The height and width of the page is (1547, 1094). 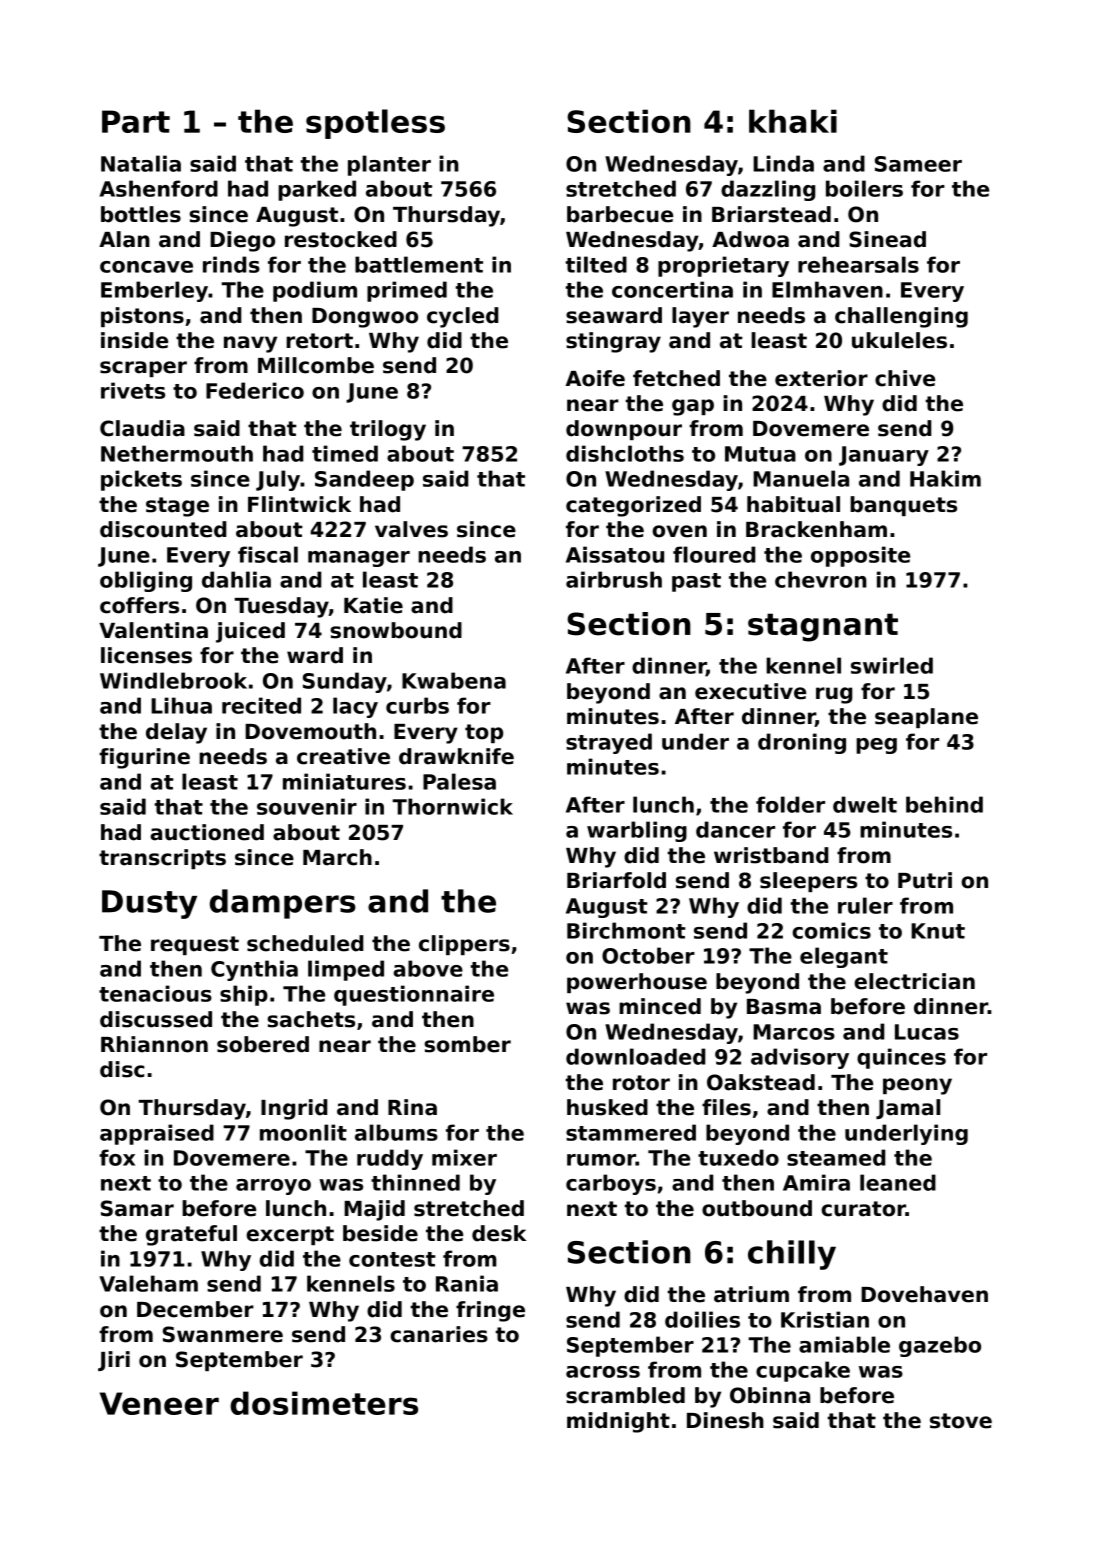 What do you see at coordinates (723, 266) in the page?
I see `proprietary` at bounding box center [723, 266].
